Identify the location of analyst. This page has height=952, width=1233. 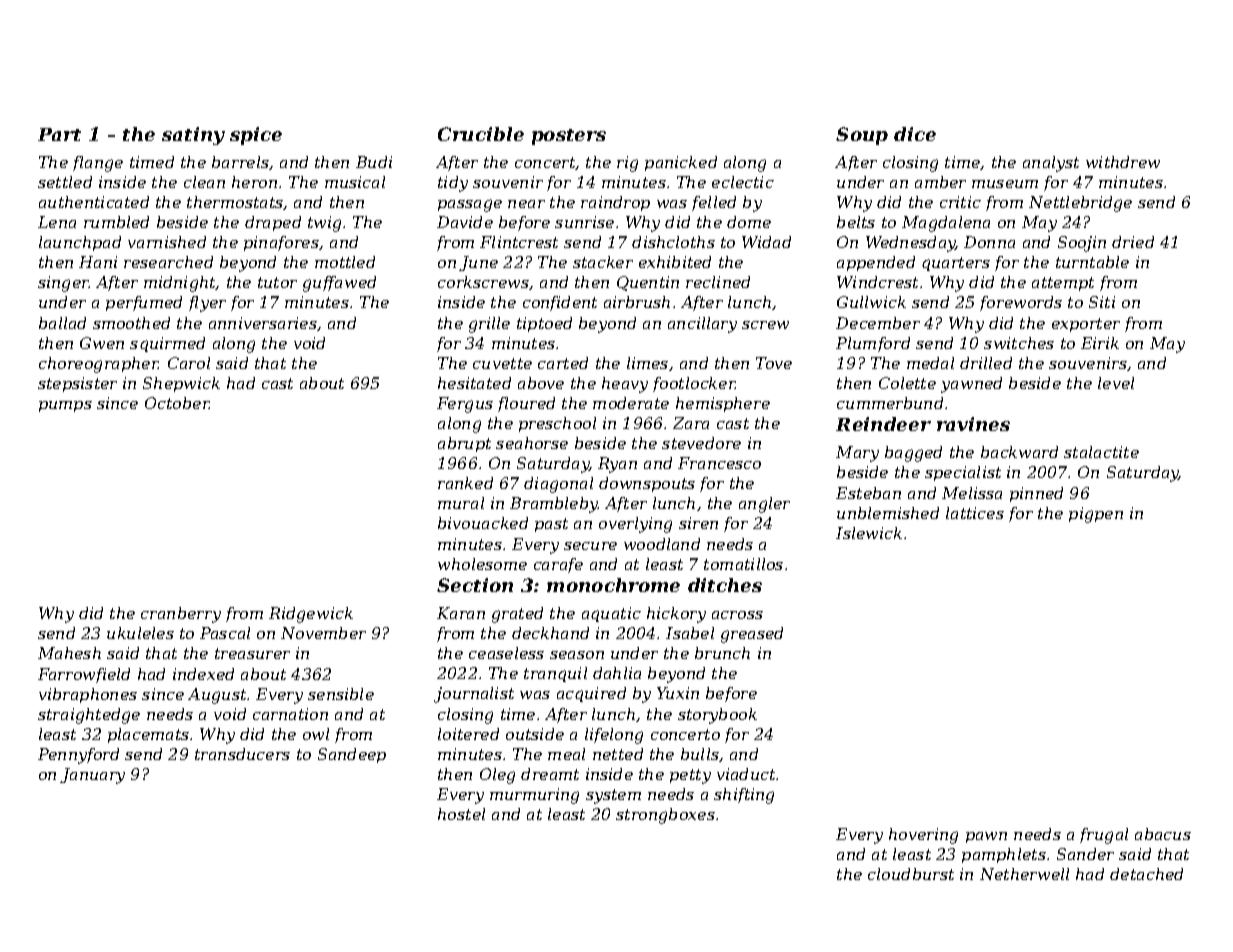
(1051, 164).
